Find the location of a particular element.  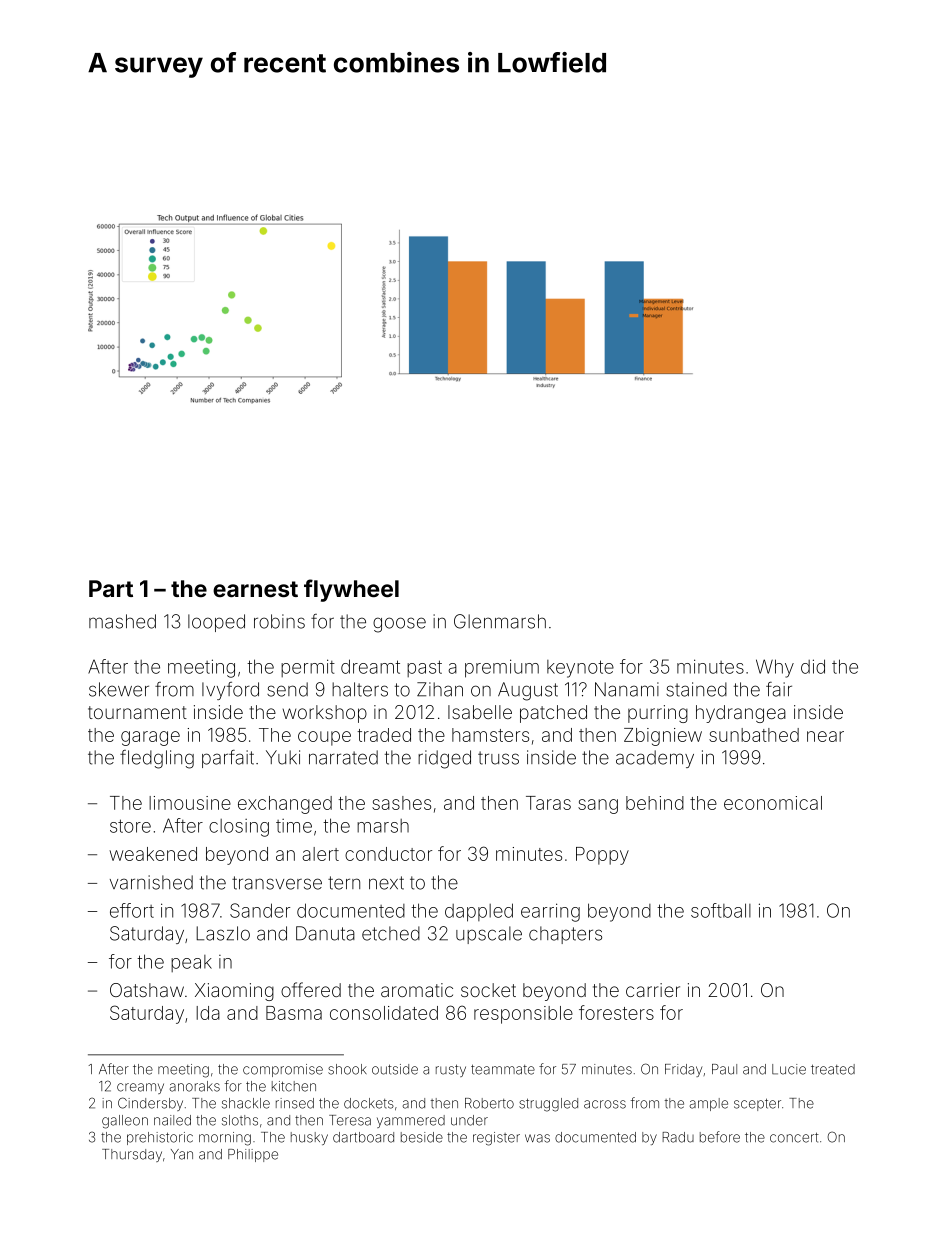

earnest is located at coordinates (255, 589).
